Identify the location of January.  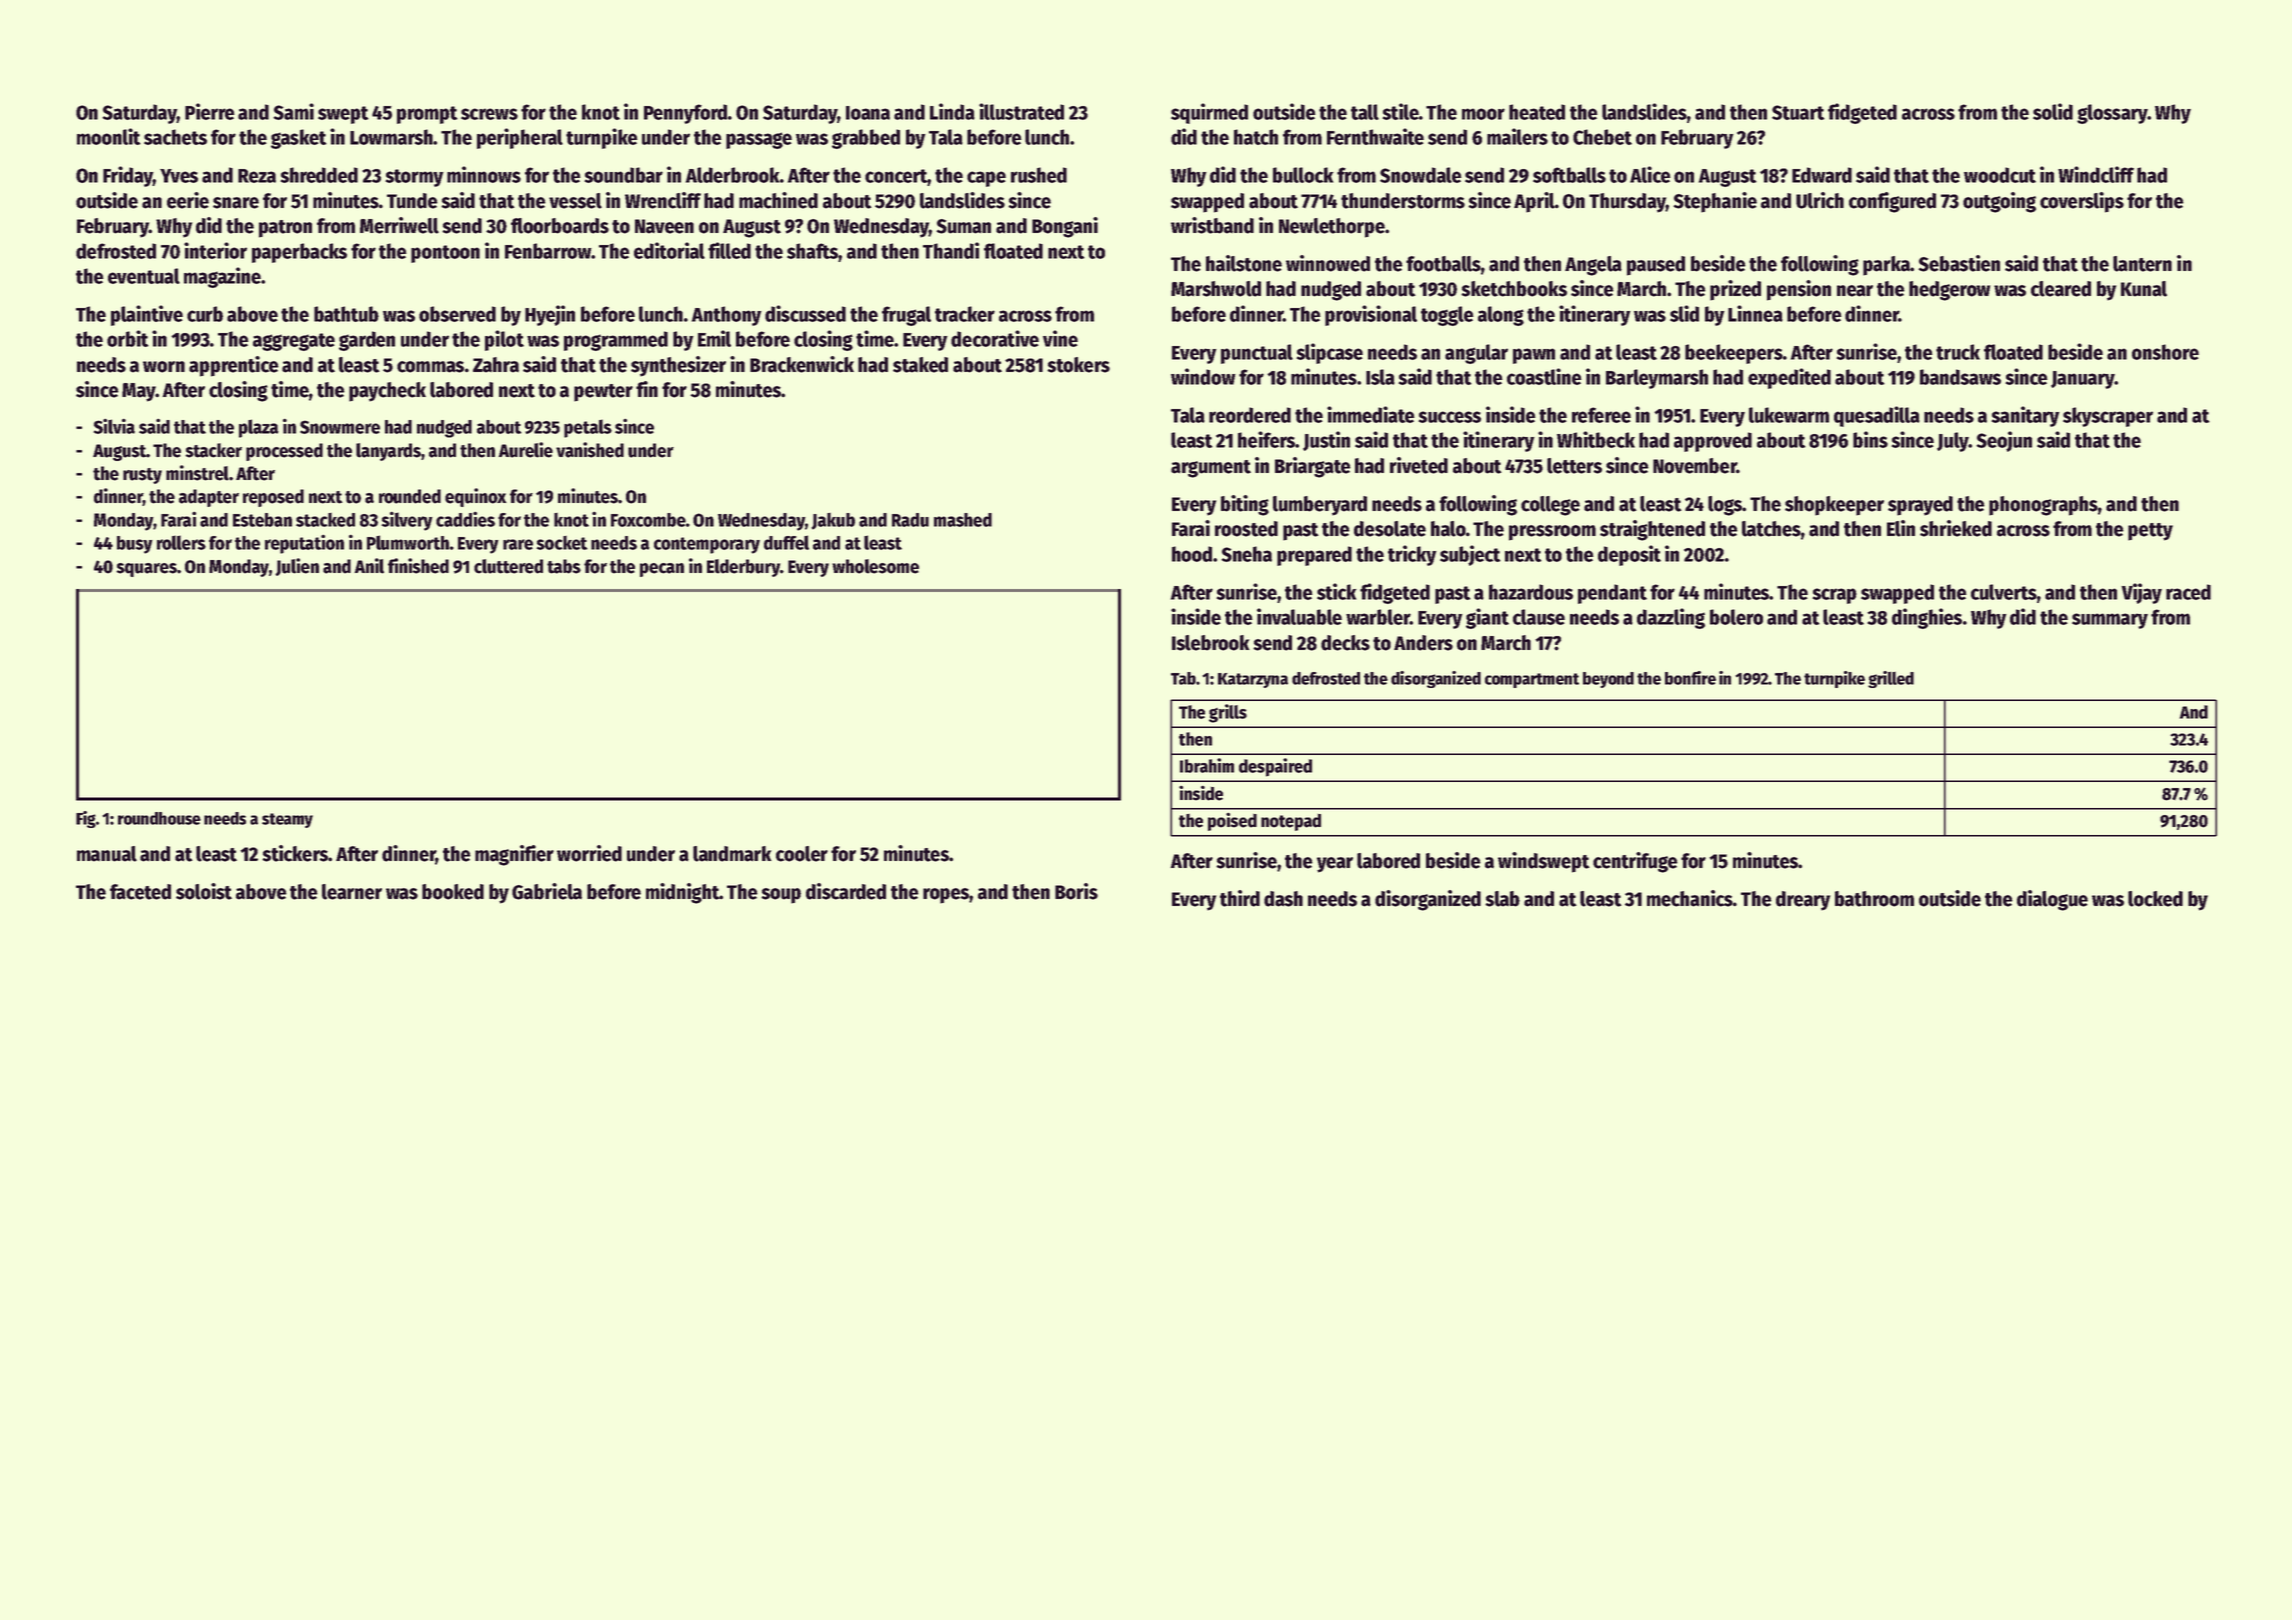
(2083, 380).
